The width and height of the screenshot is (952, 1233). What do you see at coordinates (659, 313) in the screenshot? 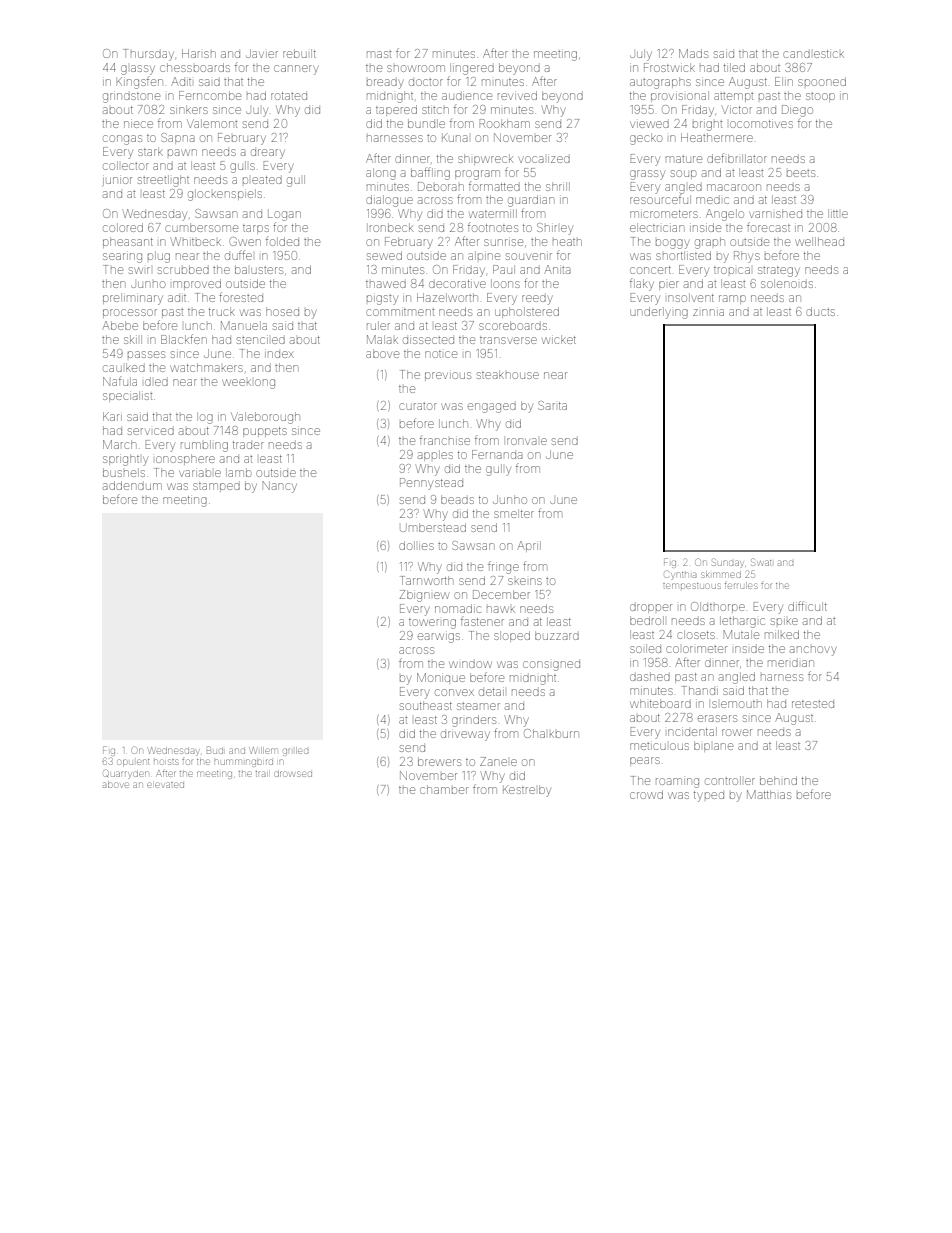
I see `underlying` at bounding box center [659, 313].
